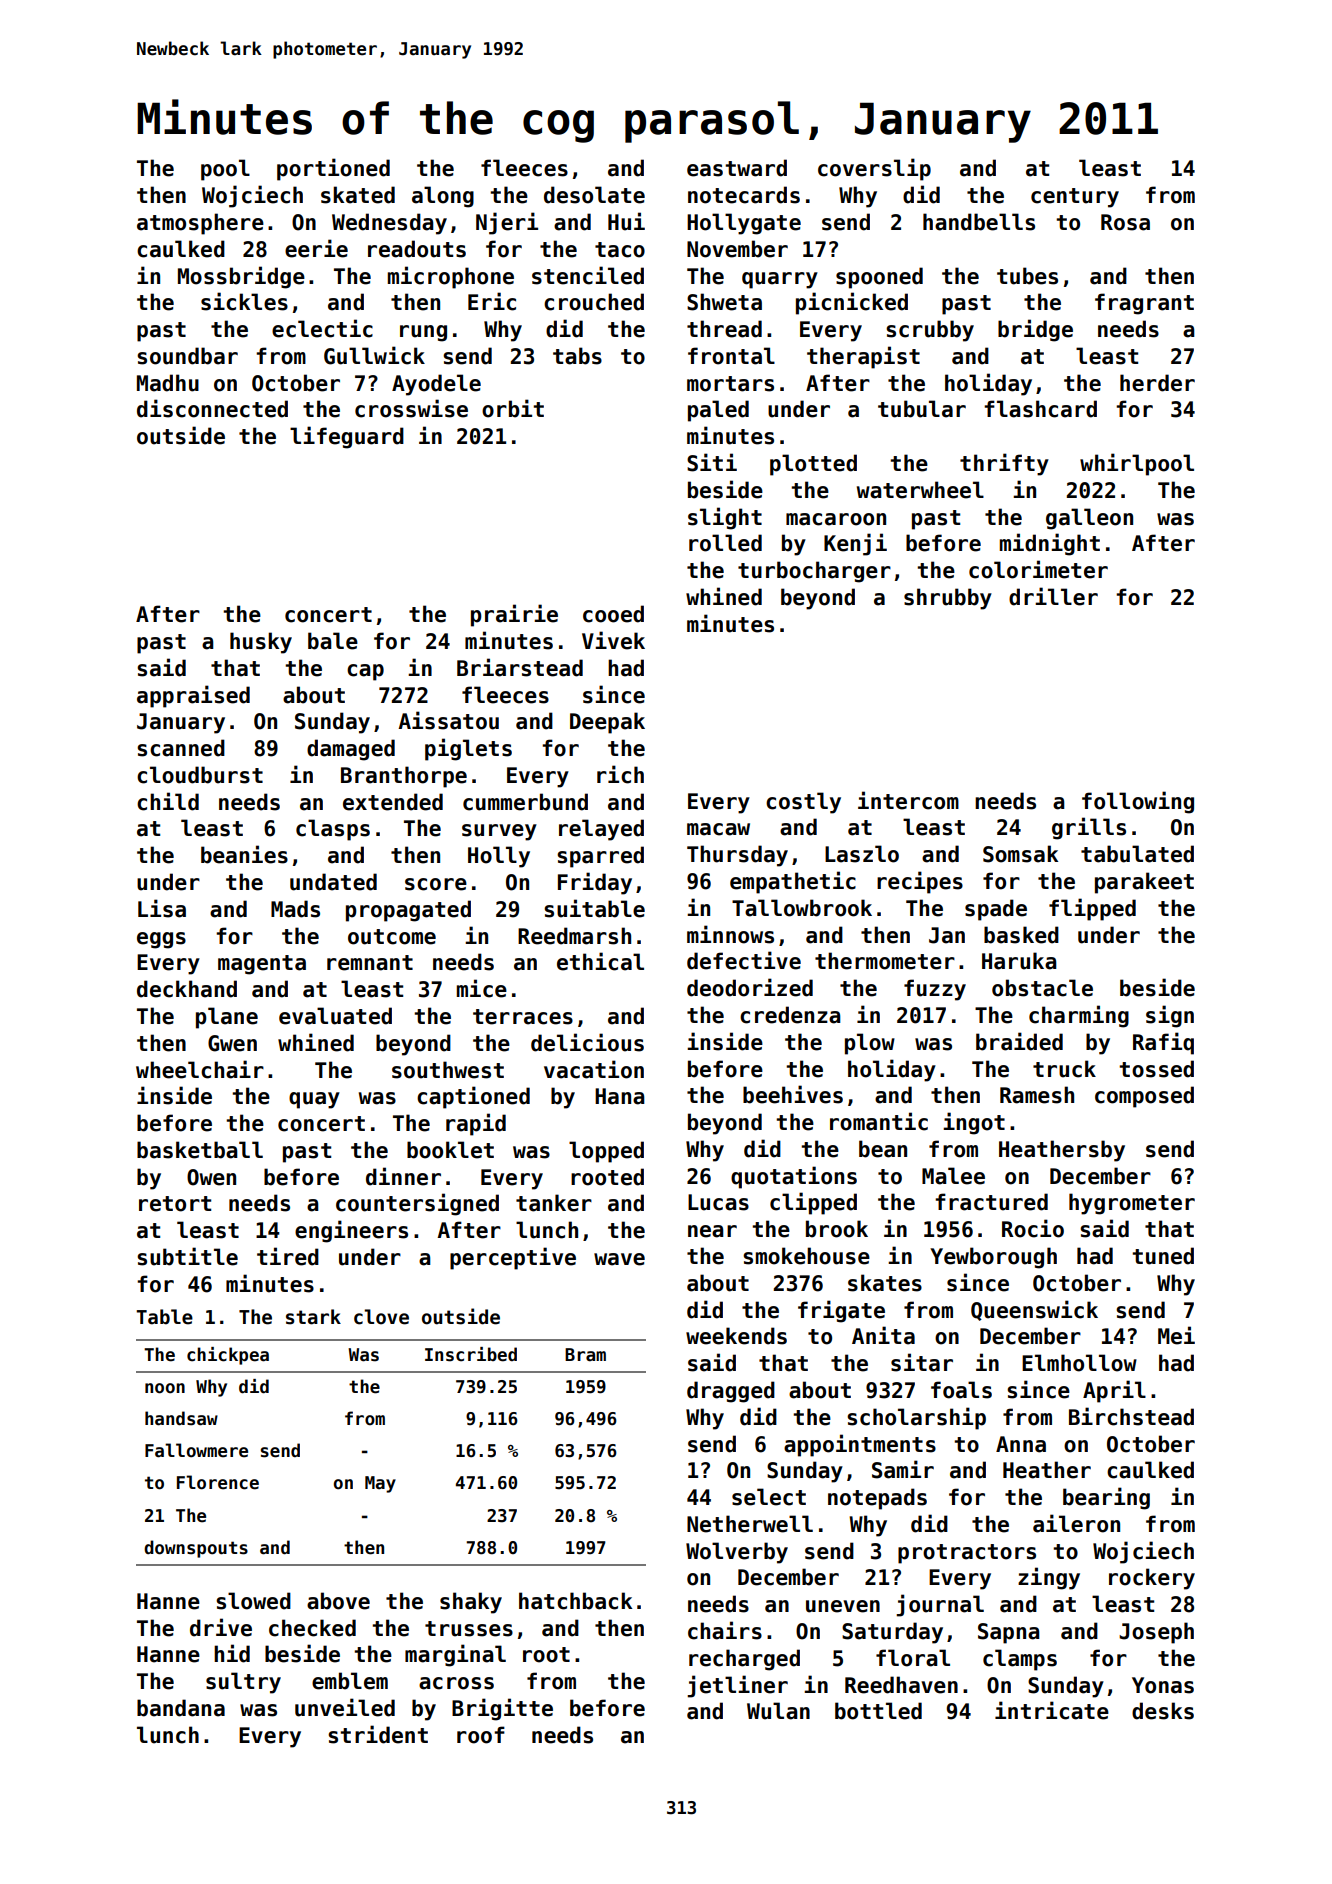  What do you see at coordinates (594, 195) in the screenshot?
I see `desolate` at bounding box center [594, 195].
